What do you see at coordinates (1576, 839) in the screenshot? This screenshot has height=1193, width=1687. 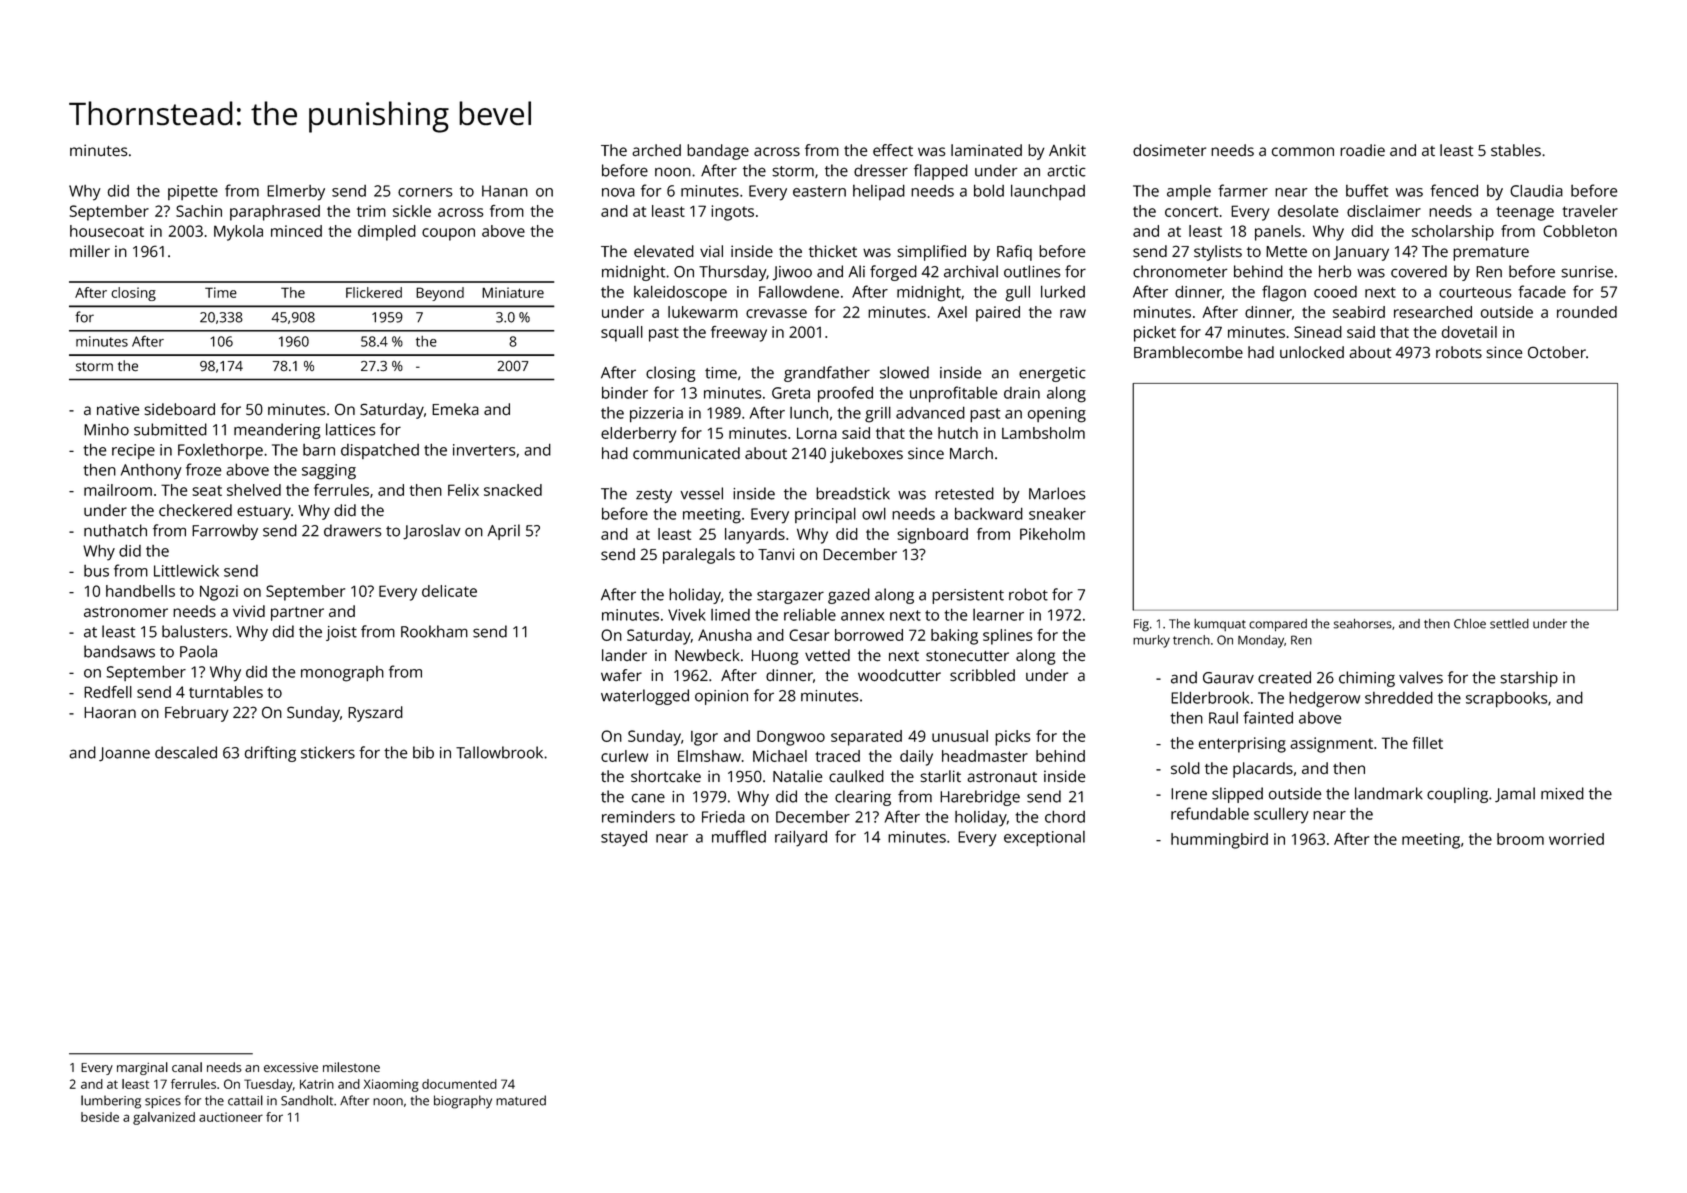 I see `worried` at bounding box center [1576, 839].
